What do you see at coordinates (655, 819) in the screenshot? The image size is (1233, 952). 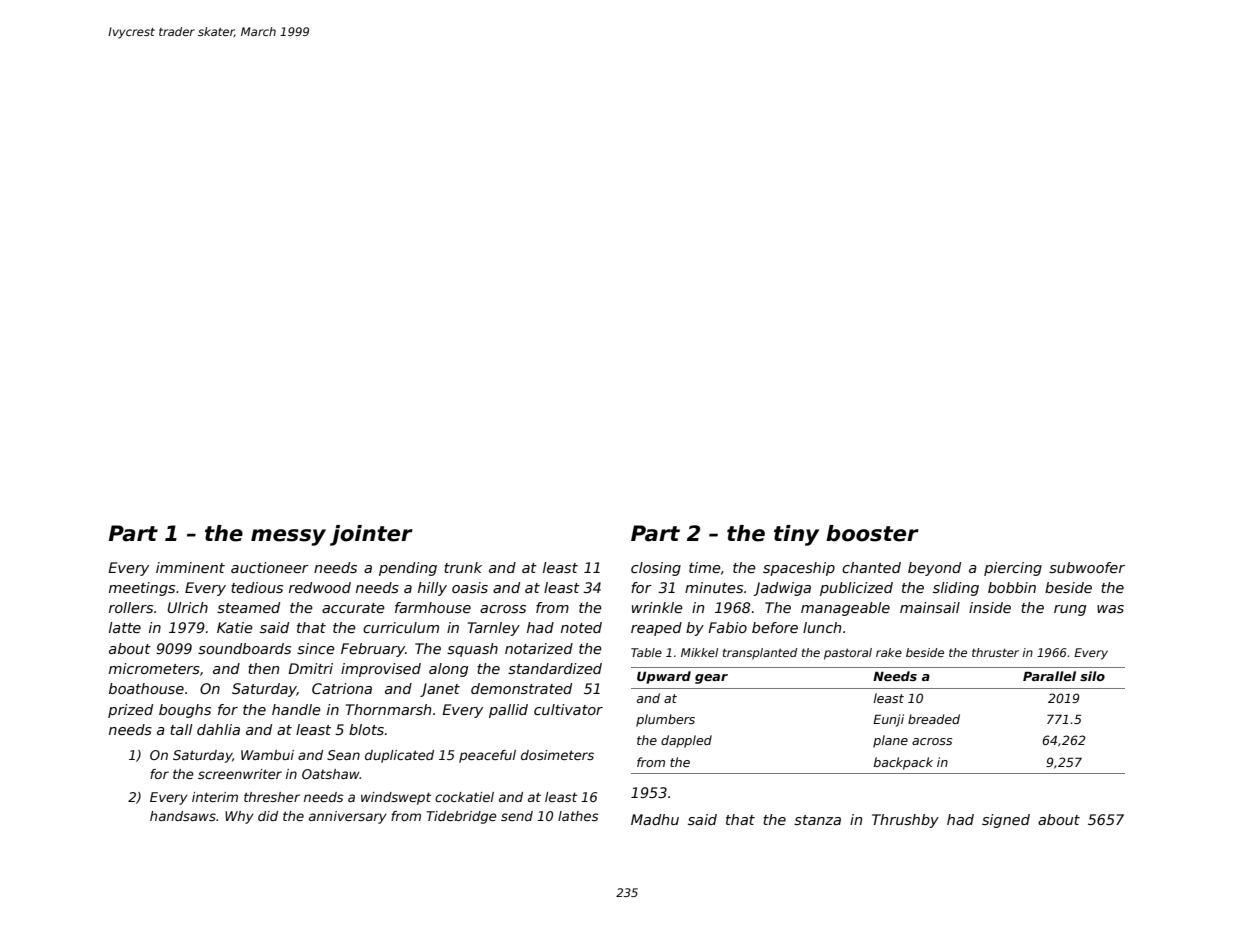 I see `Madhu` at bounding box center [655, 819].
